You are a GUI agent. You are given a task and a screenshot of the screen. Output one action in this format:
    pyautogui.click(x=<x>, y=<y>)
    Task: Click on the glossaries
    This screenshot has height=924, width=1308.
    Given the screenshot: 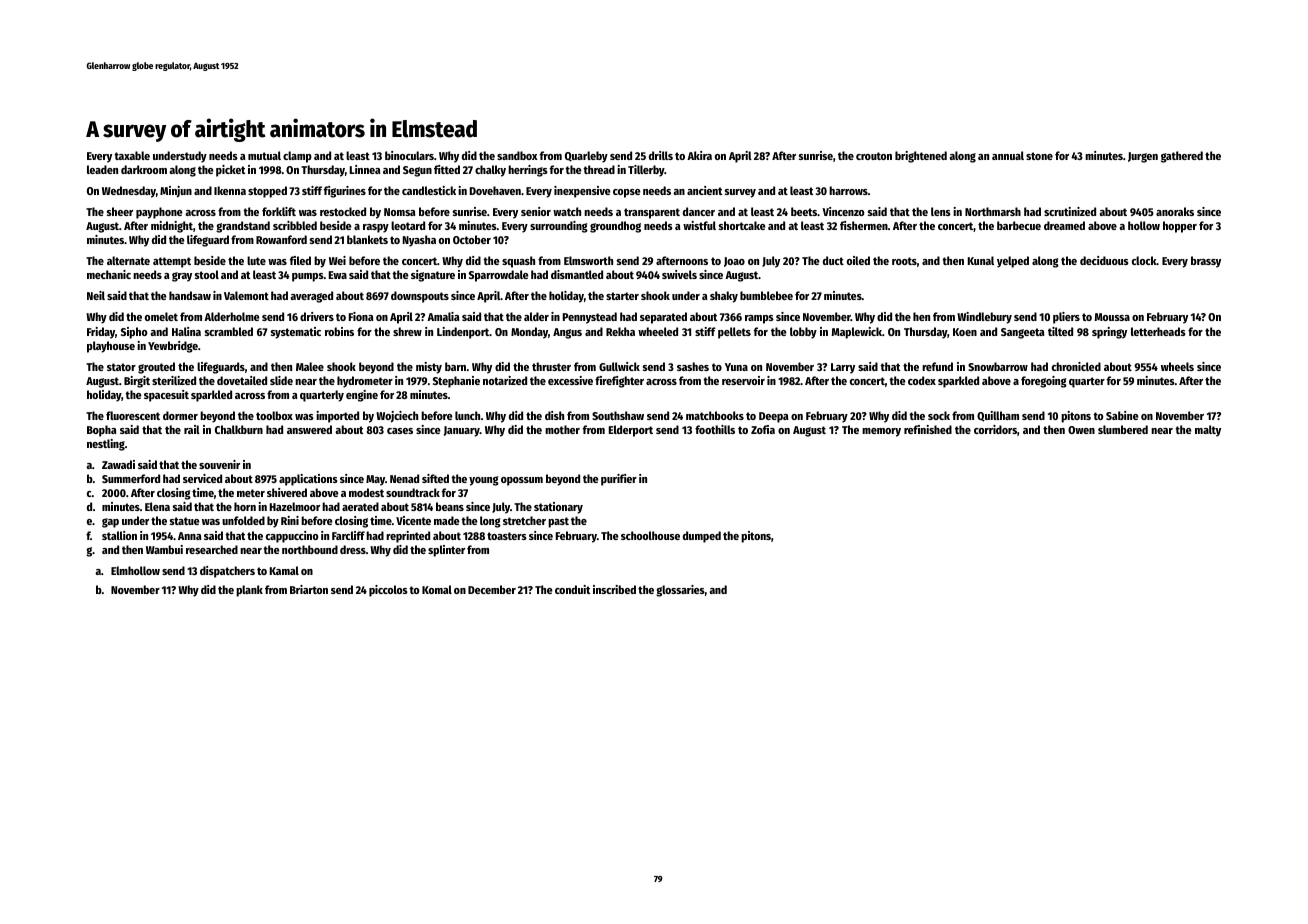 What is the action you would take?
    pyautogui.click(x=680, y=591)
